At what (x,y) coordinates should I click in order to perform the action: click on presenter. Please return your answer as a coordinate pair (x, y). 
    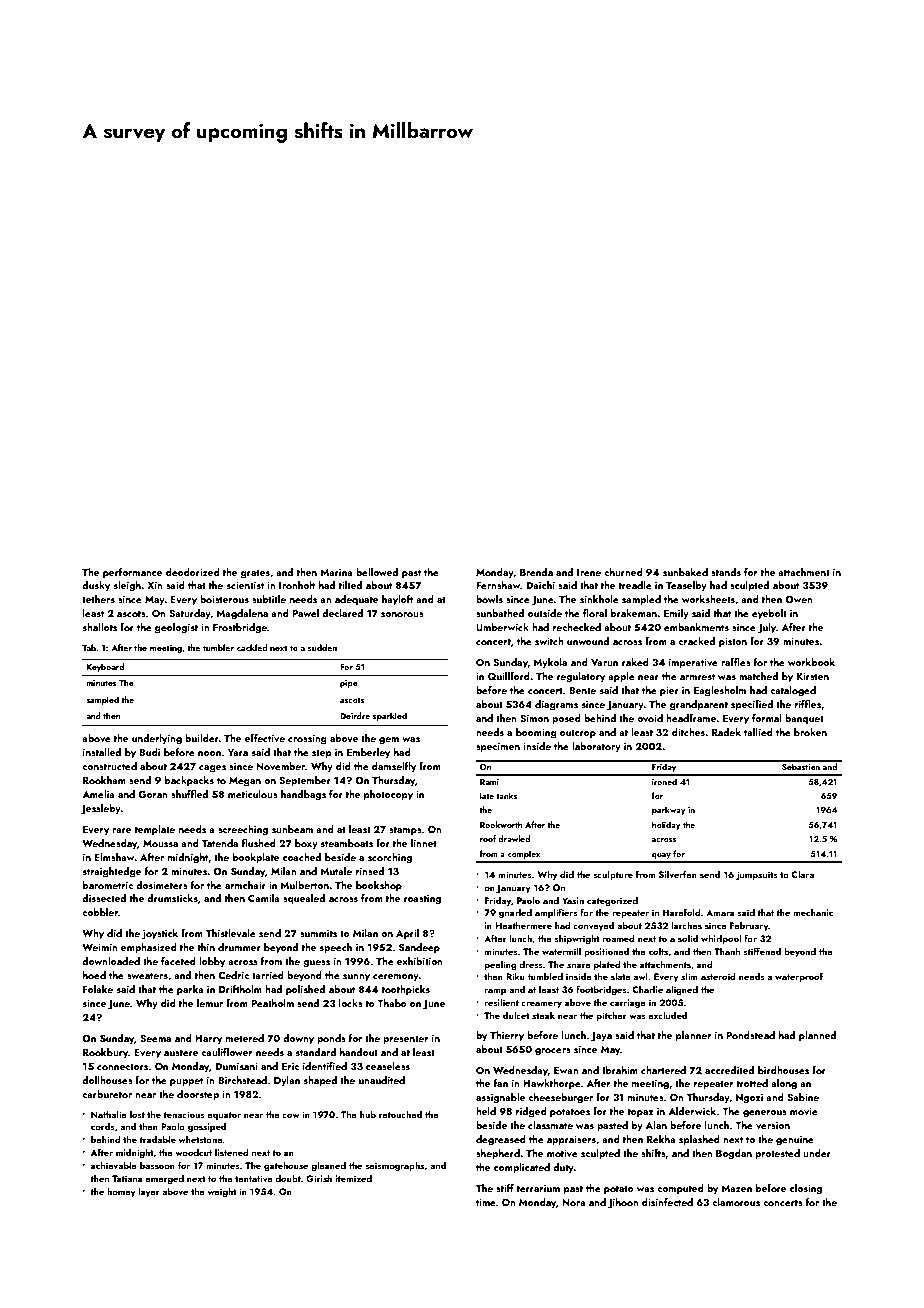
    Looking at the image, I should click on (405, 1040).
